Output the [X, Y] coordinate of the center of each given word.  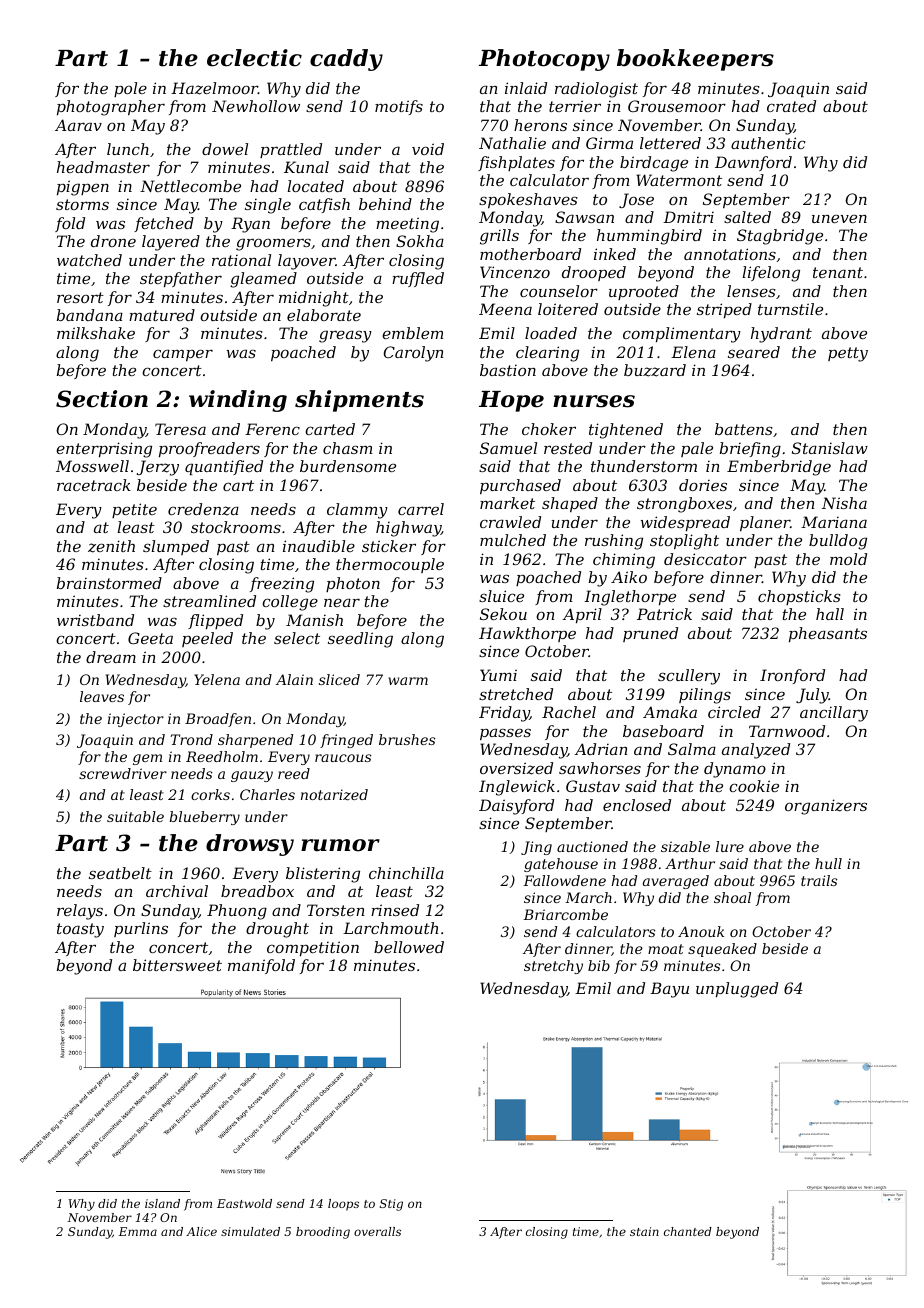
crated [791, 106]
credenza [203, 509]
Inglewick [517, 788]
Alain [294, 679]
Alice [201, 1231]
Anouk [701, 931]
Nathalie [512, 143]
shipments [359, 401]
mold [848, 559]
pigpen [83, 188]
